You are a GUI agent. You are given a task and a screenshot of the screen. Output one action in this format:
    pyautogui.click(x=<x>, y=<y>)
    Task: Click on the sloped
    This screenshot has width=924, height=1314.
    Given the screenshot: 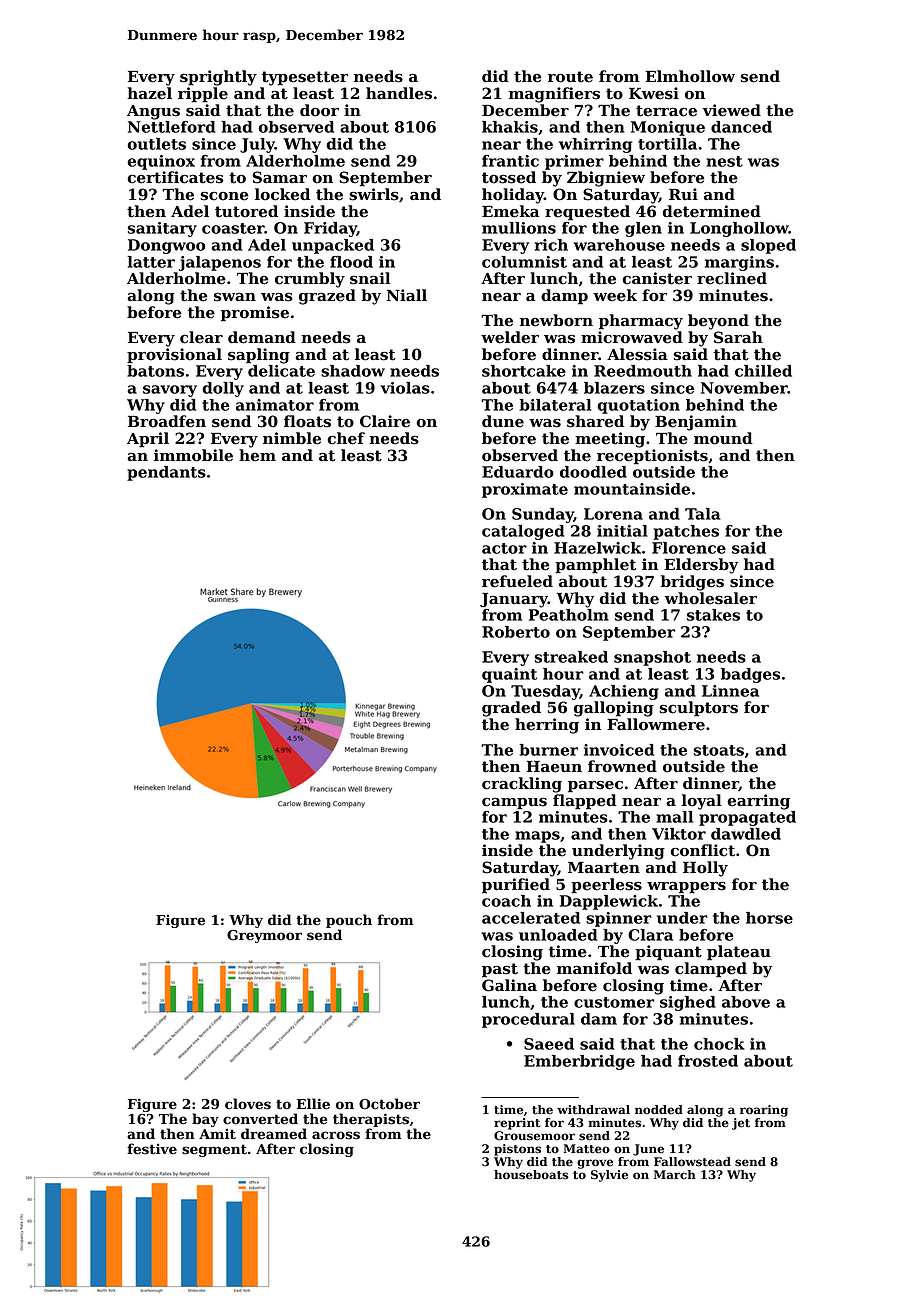 What is the action you would take?
    pyautogui.click(x=768, y=246)
